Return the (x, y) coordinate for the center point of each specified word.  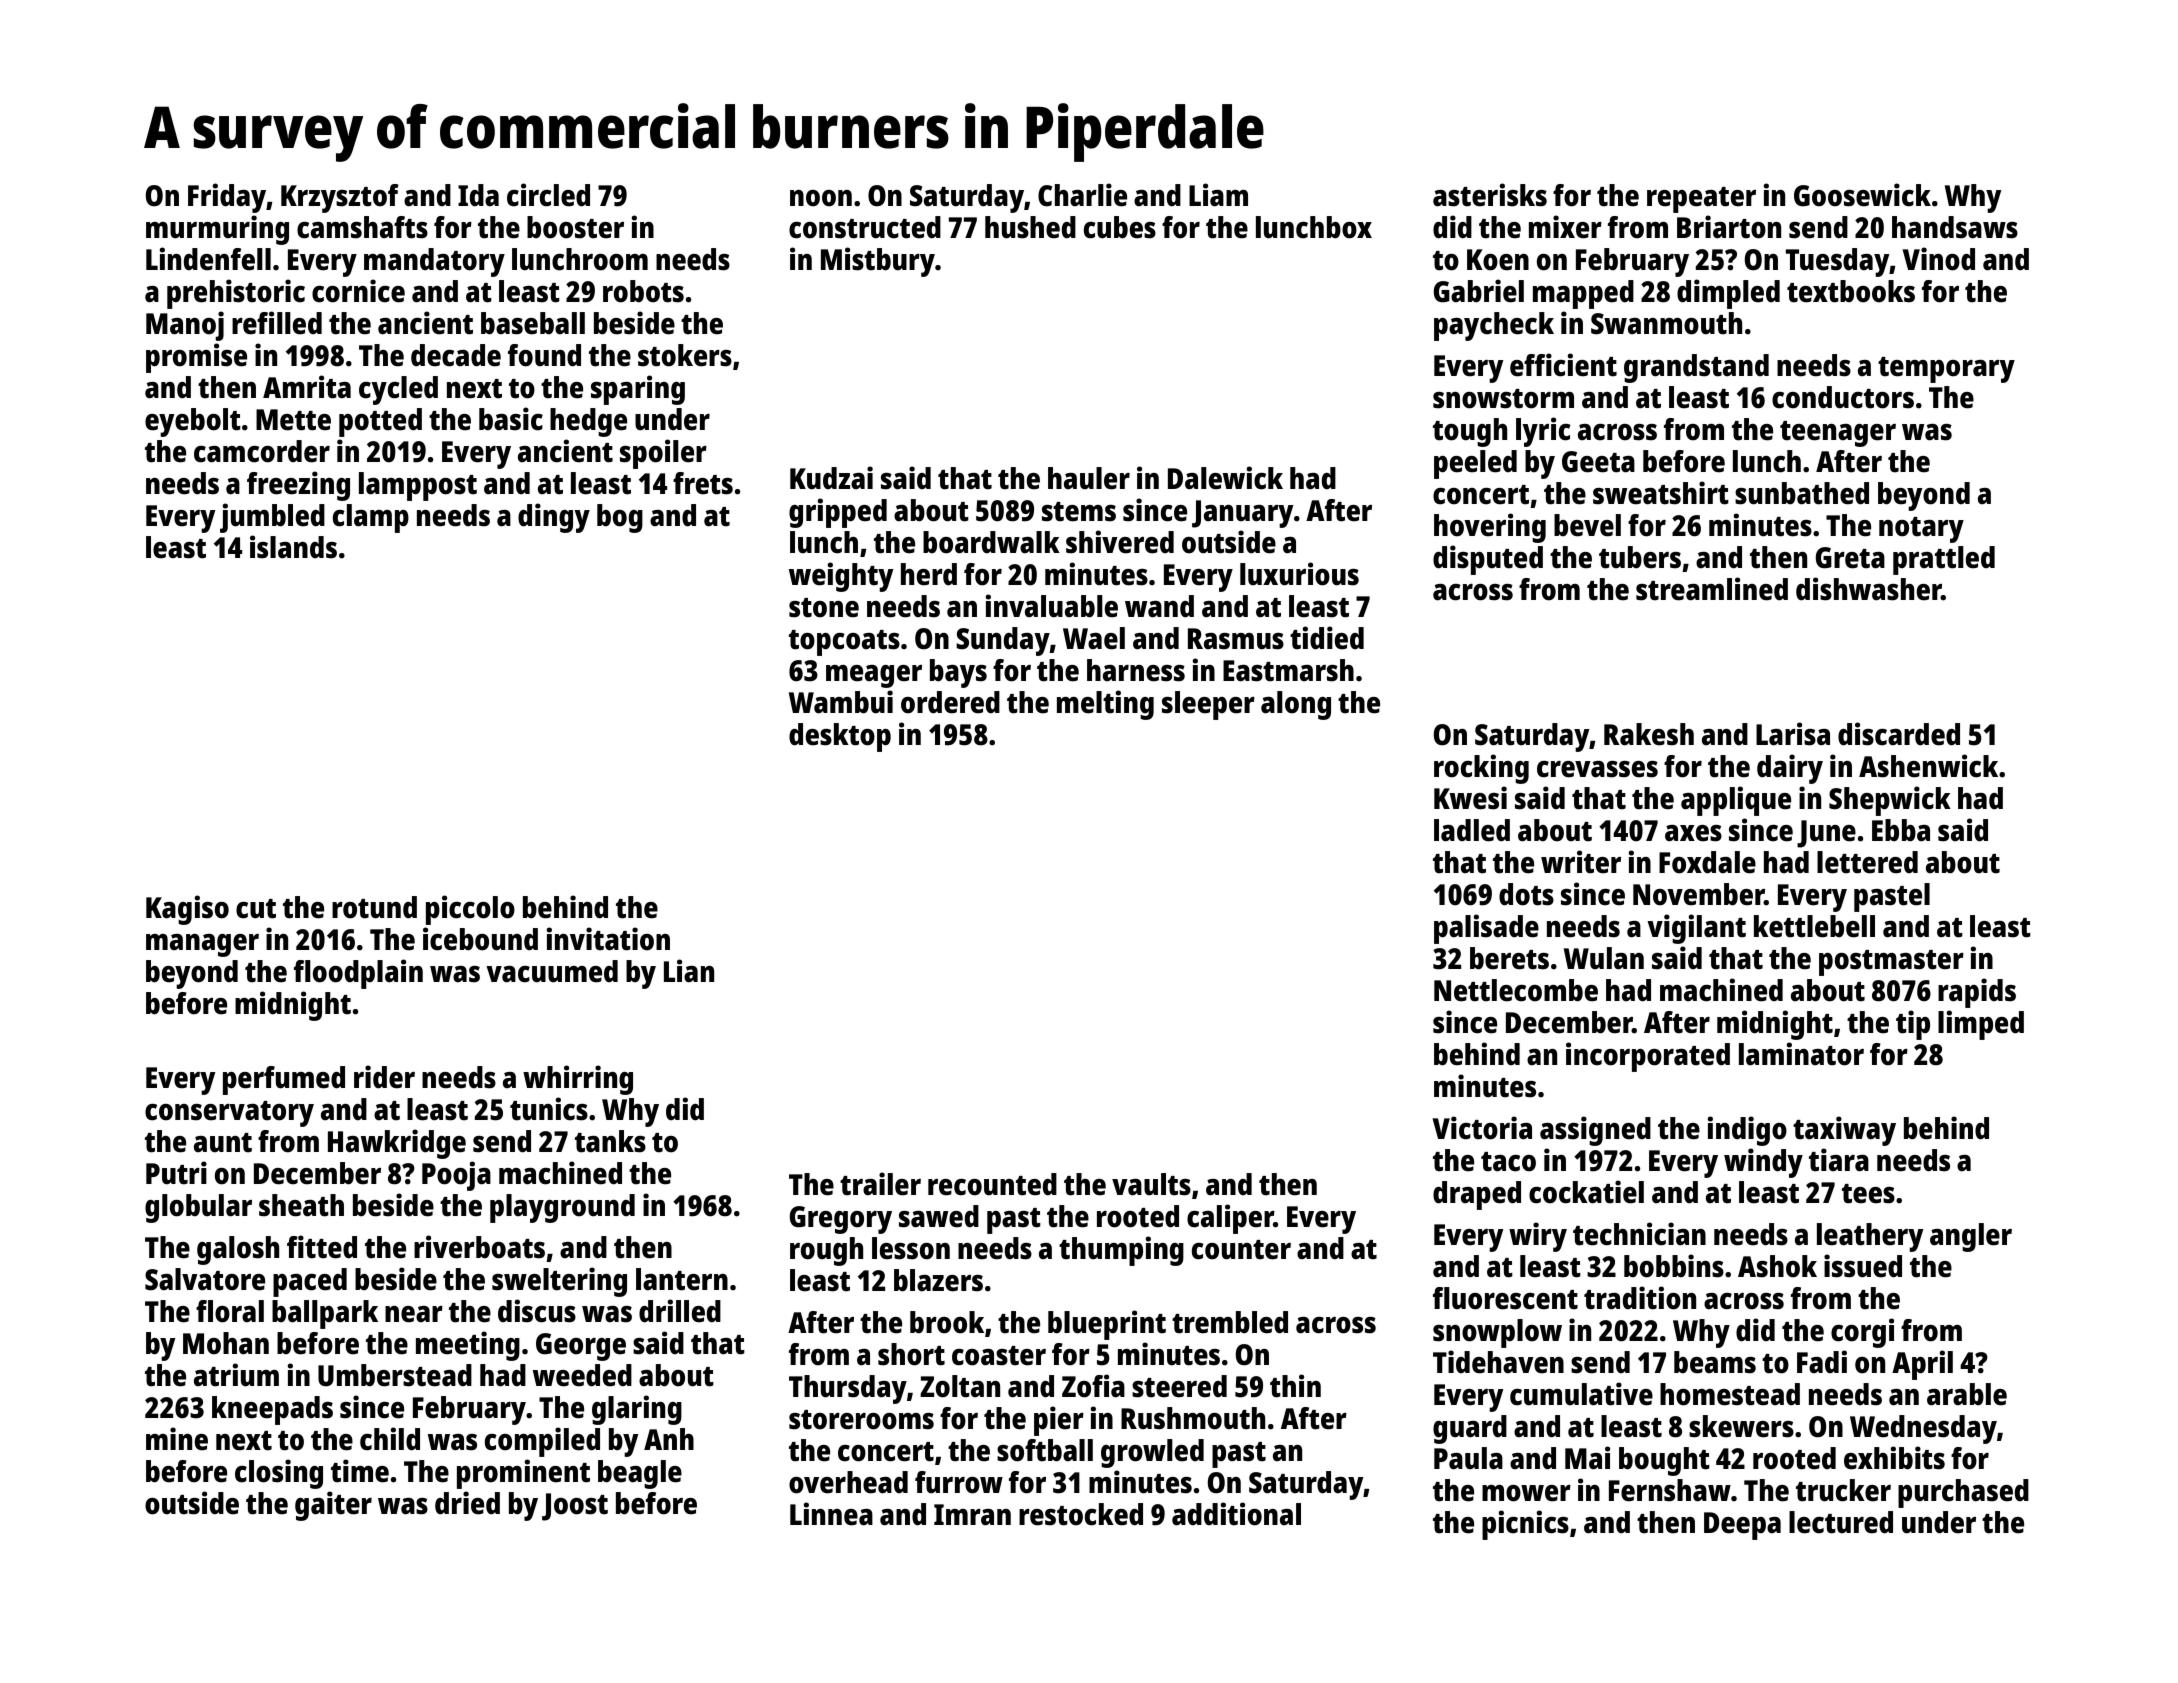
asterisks (1490, 195)
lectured (1841, 1522)
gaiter (333, 1506)
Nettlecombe (1516, 990)
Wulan (1604, 958)
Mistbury (878, 262)
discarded (1899, 734)
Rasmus (1236, 639)
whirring (578, 1080)
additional (1236, 1514)
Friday (227, 198)
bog (620, 518)
